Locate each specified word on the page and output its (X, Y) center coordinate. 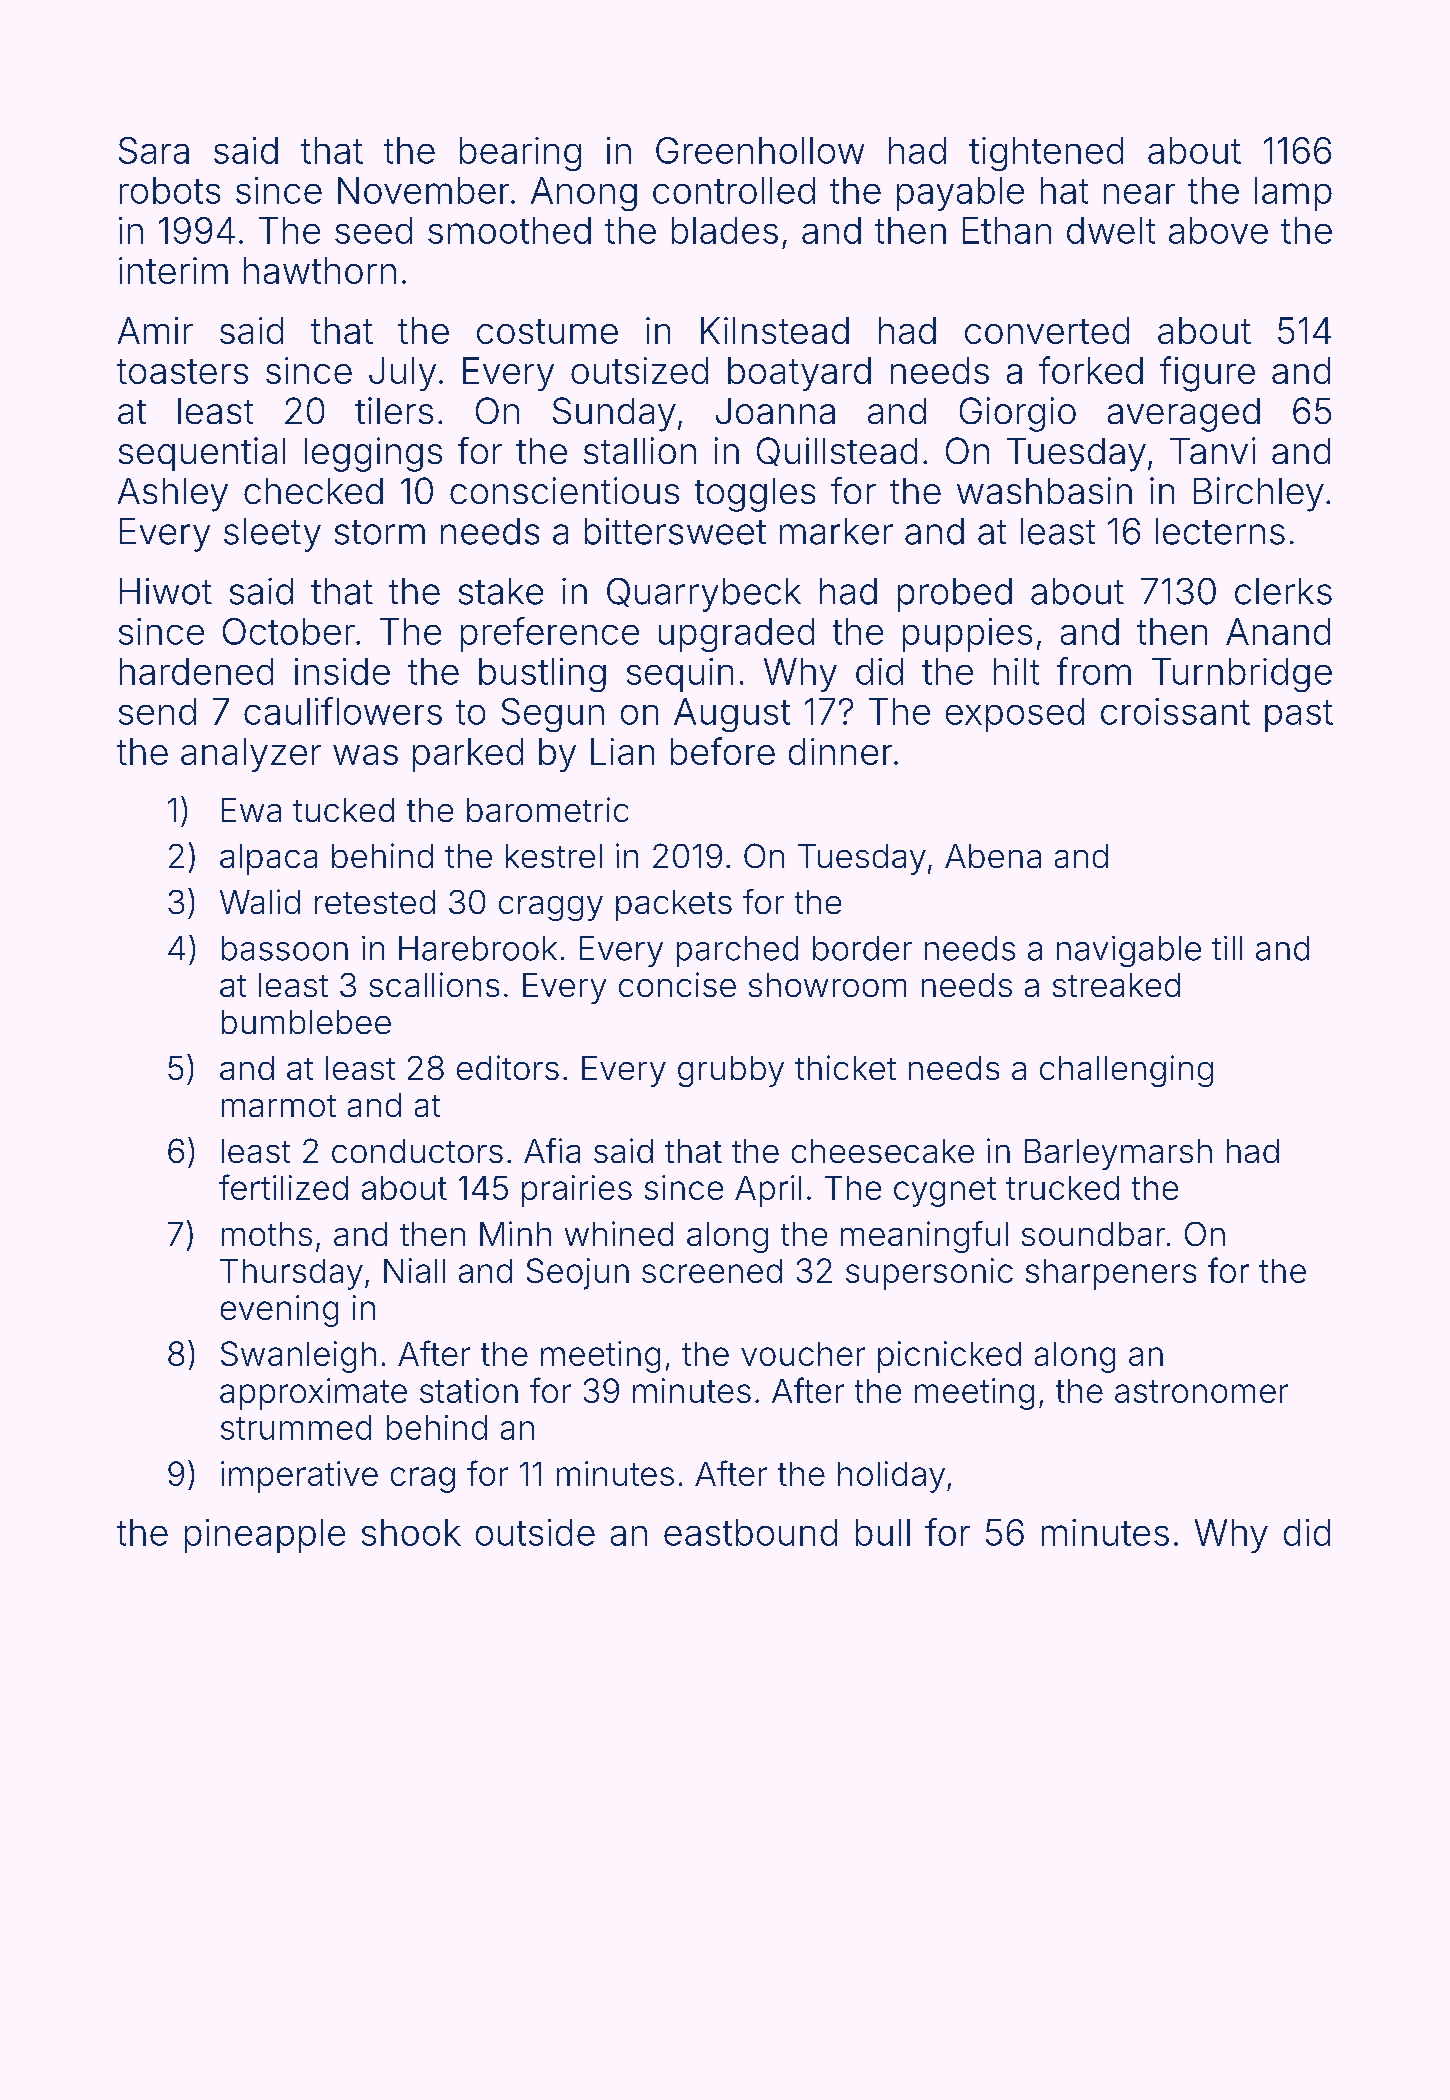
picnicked (949, 1357)
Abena (993, 856)
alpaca (268, 859)
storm (380, 532)
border (862, 948)
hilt (1016, 671)
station (469, 1390)
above (1218, 230)
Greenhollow (760, 150)
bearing (520, 154)
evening (279, 1311)
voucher (803, 1354)
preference (550, 634)
